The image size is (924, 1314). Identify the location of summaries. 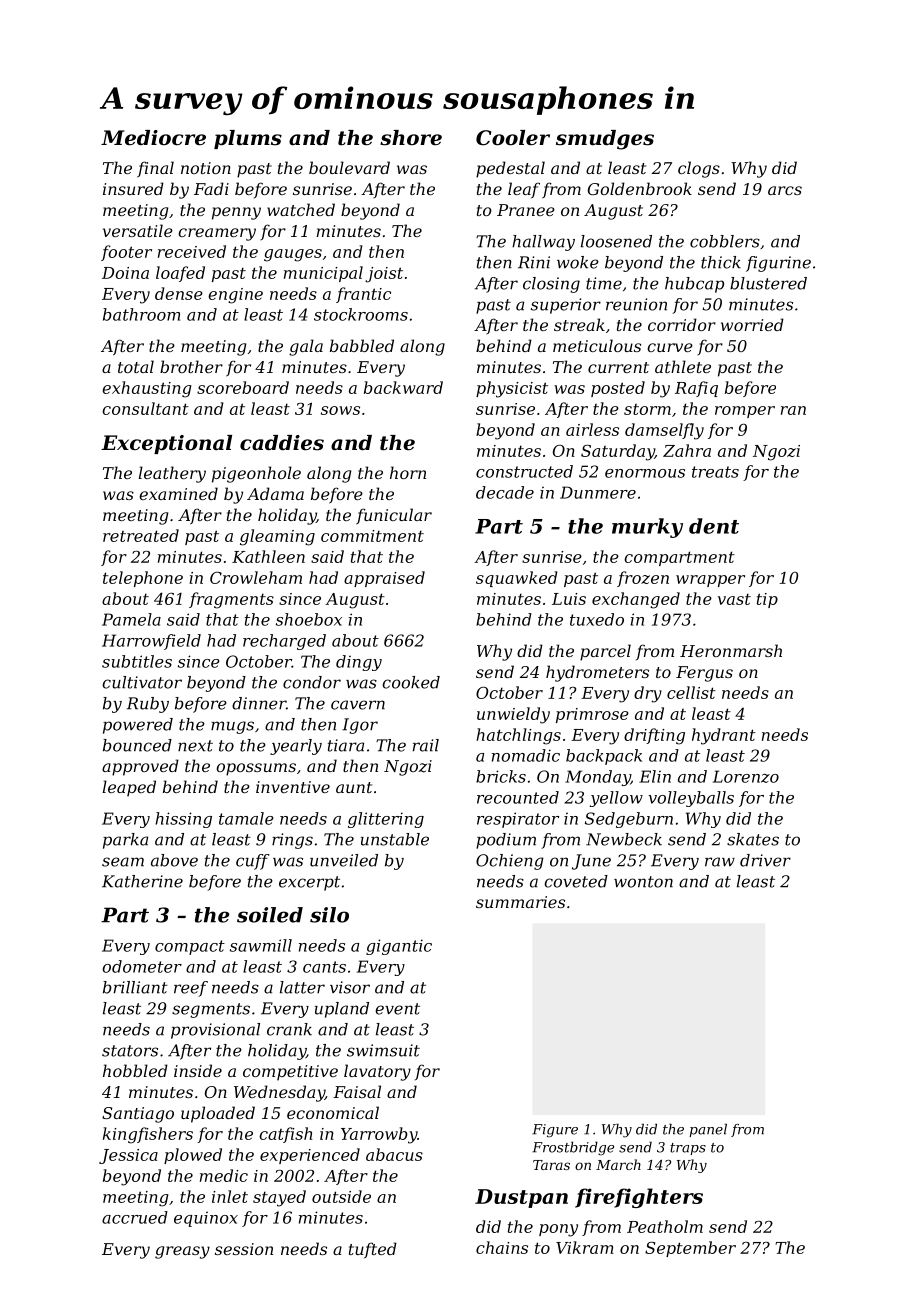
(520, 902).
